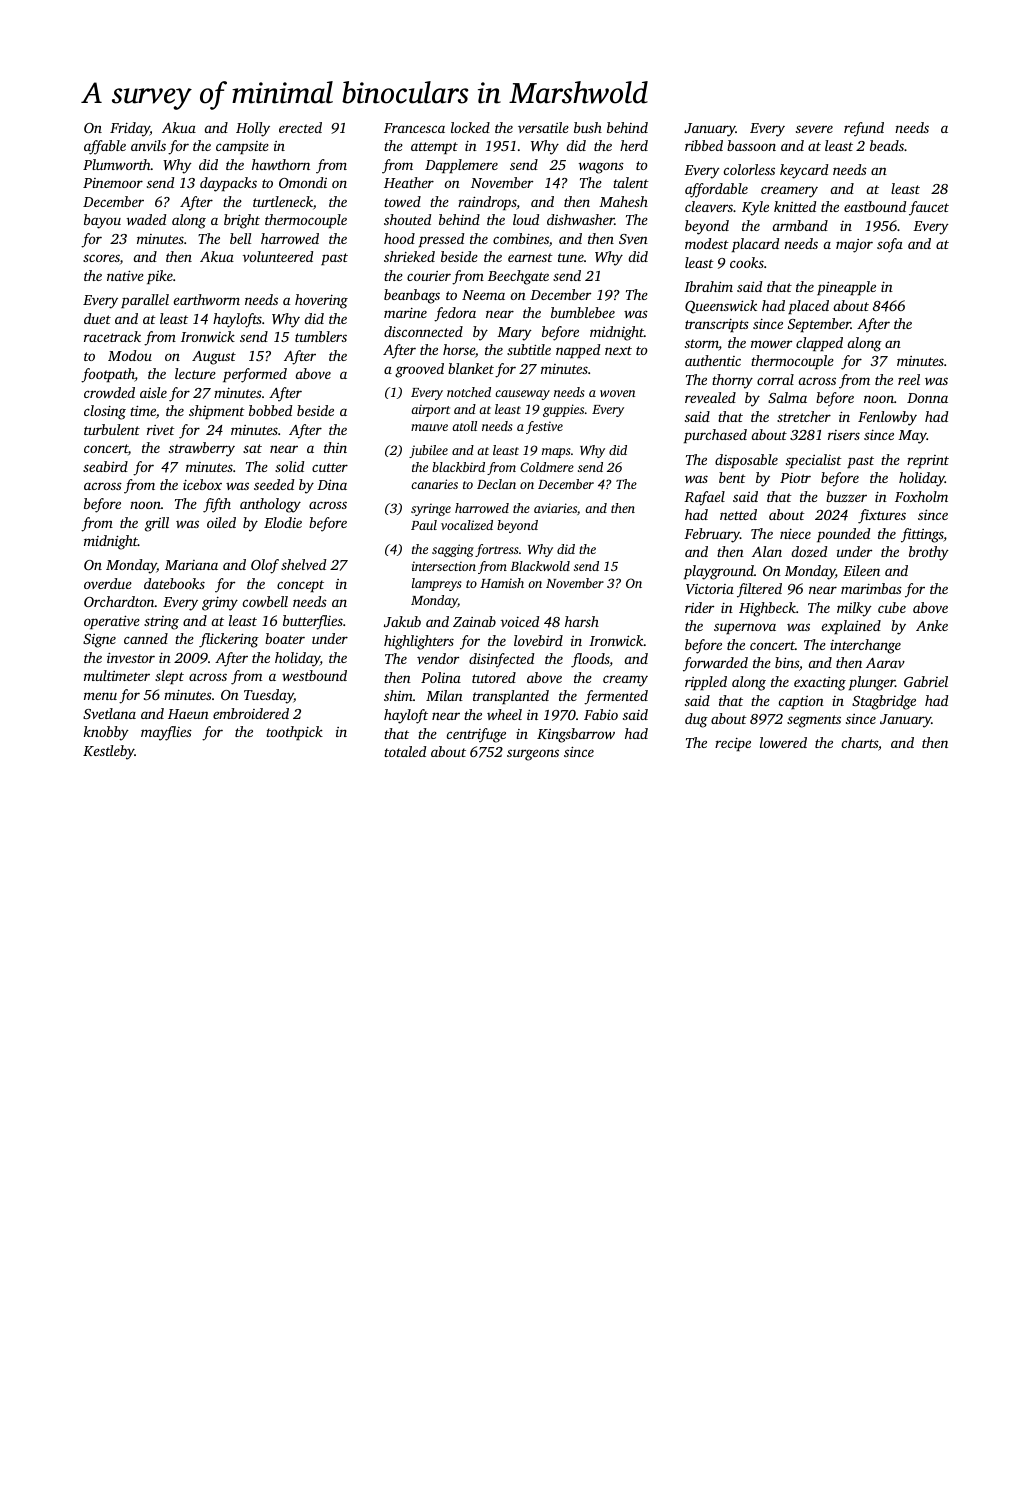  I want to click on fedora, so click(455, 314).
